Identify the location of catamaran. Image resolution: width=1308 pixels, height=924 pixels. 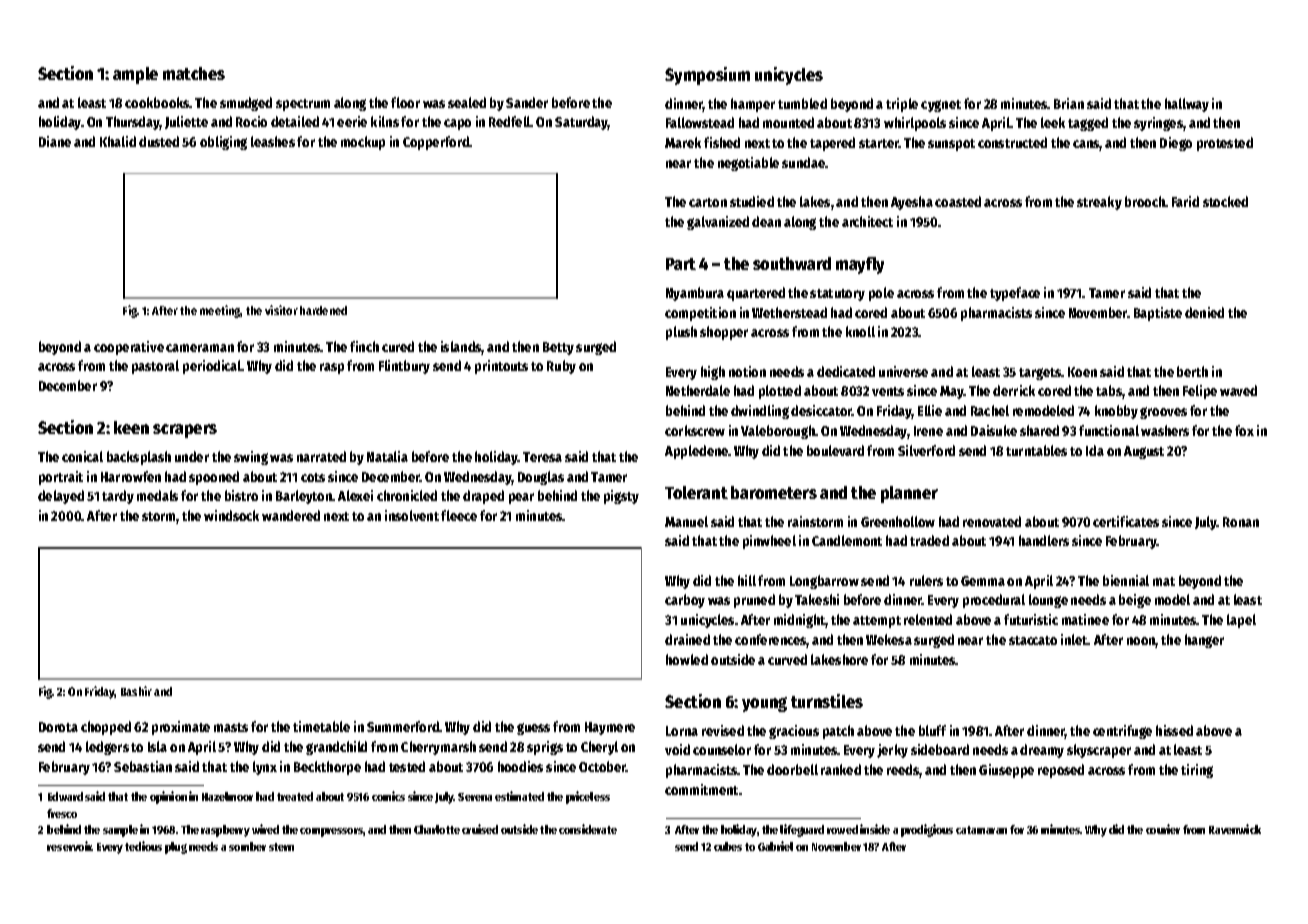
(981, 830).
